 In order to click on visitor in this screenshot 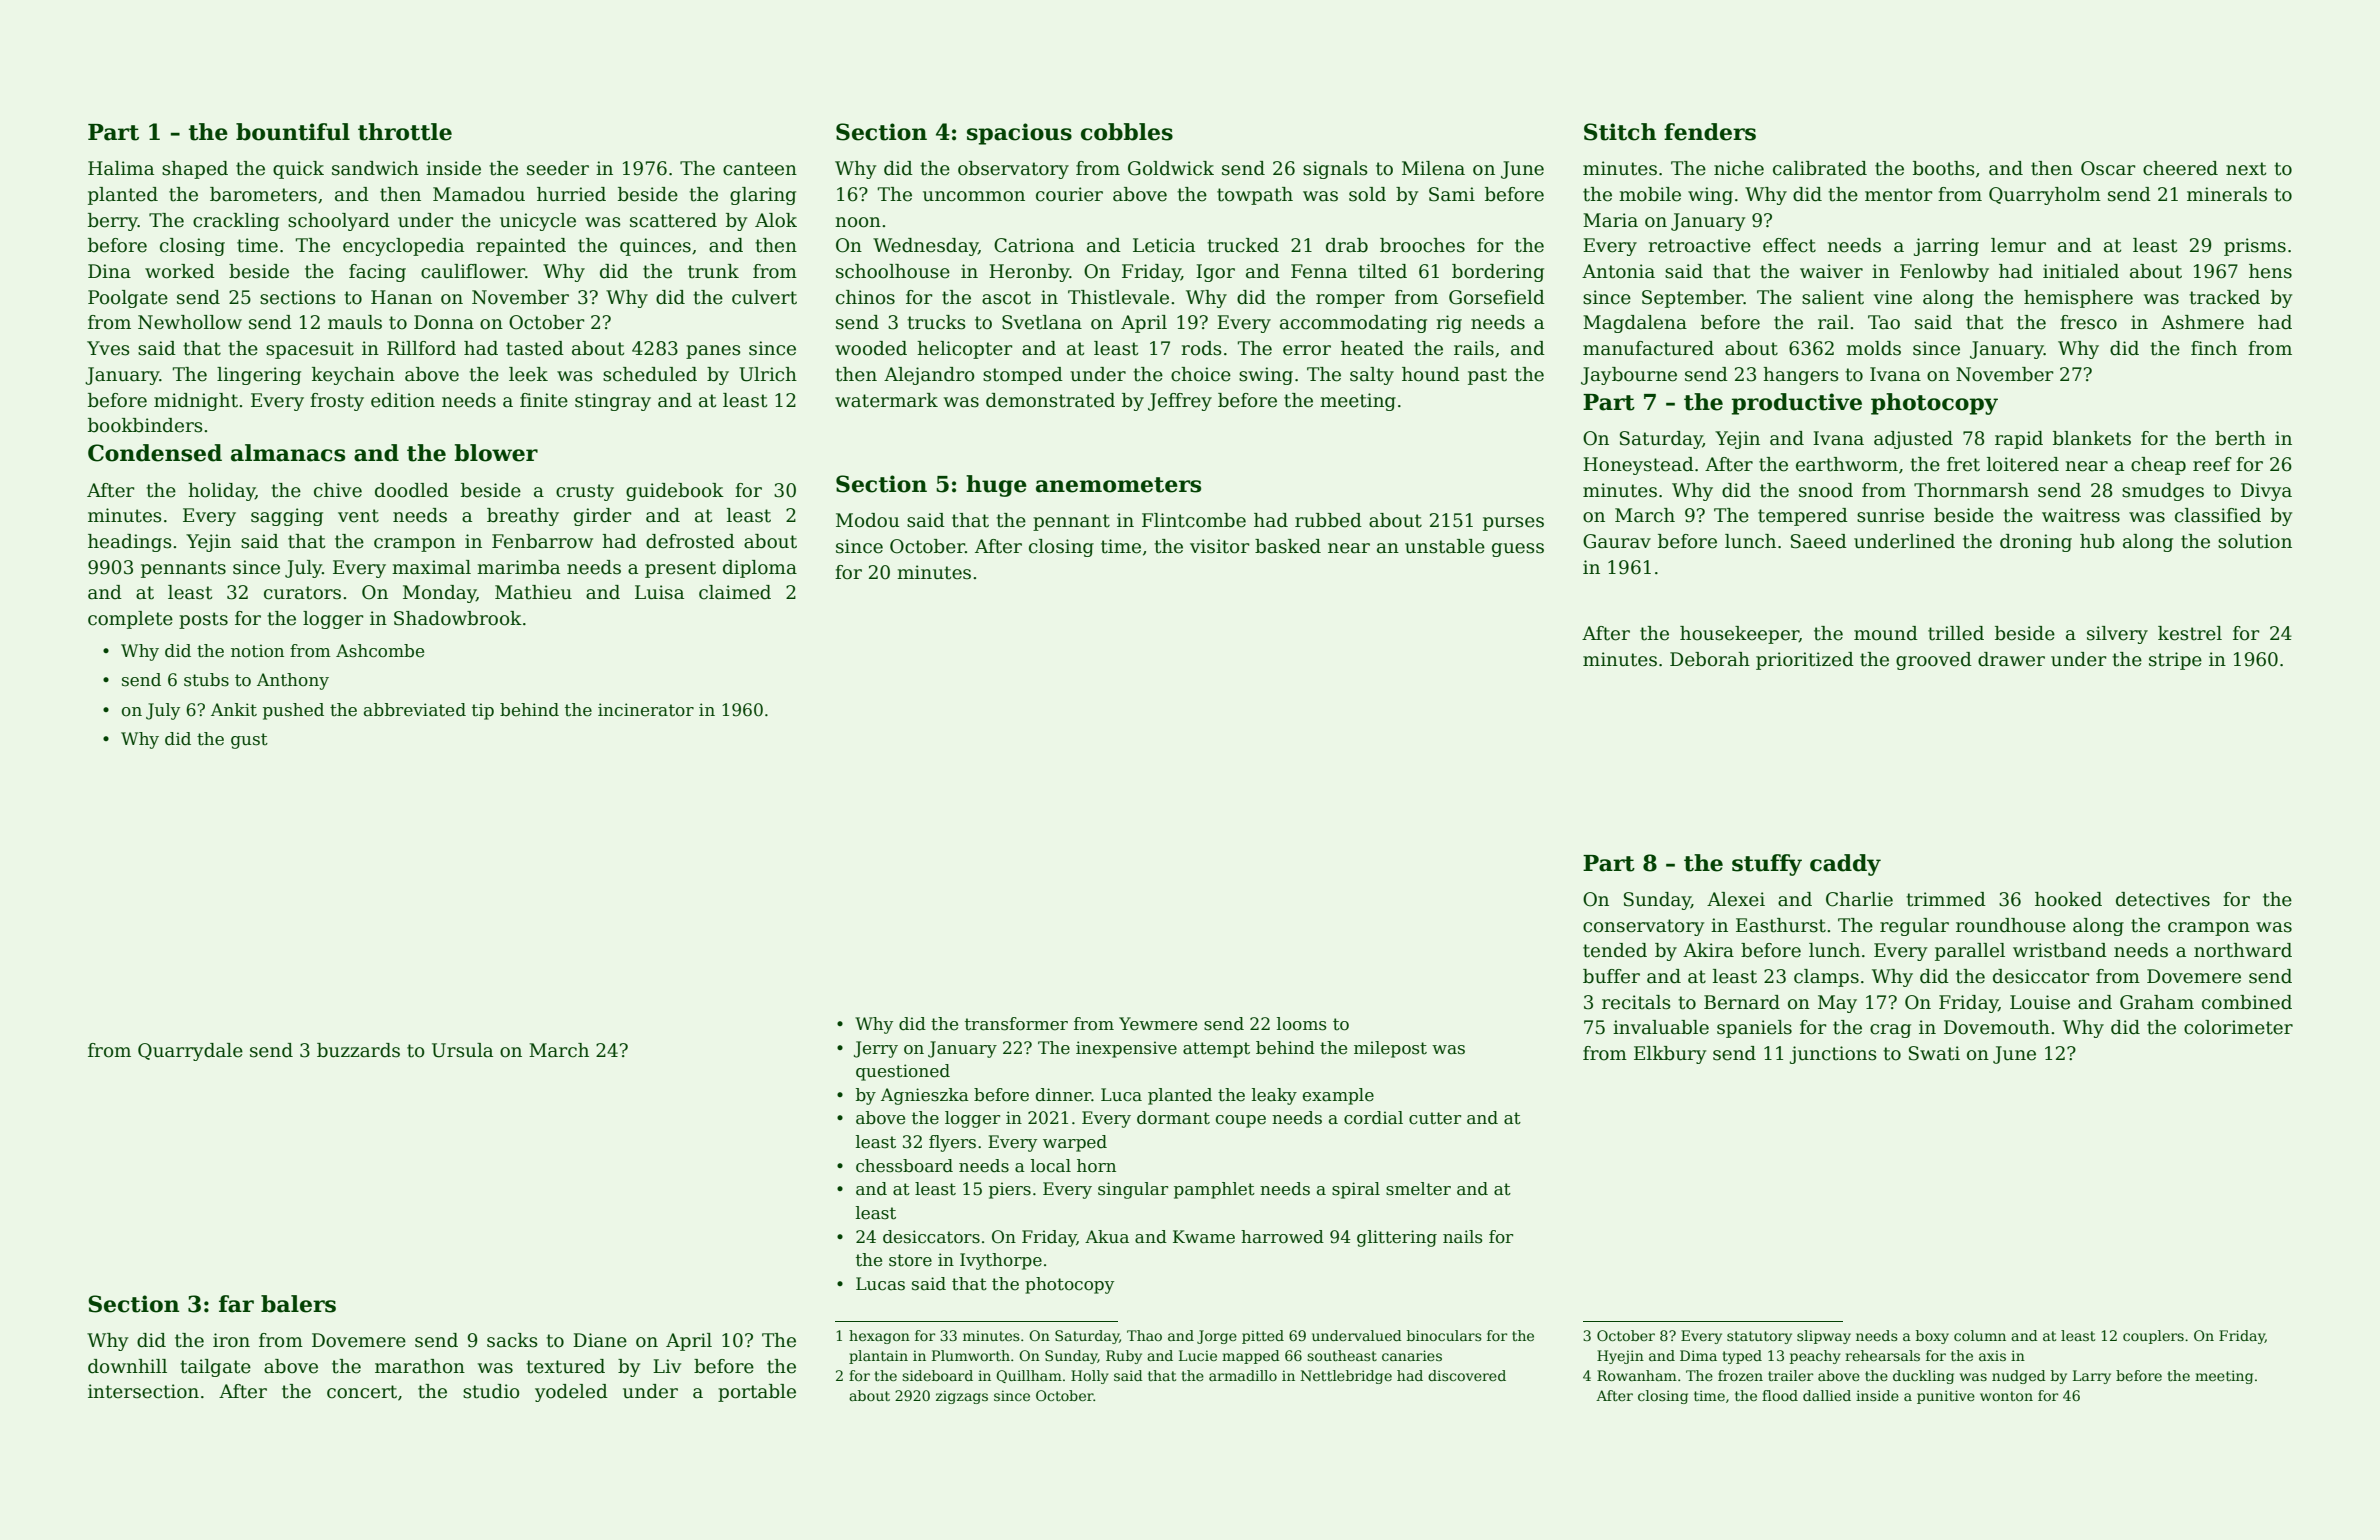, I will do `click(1220, 546)`.
